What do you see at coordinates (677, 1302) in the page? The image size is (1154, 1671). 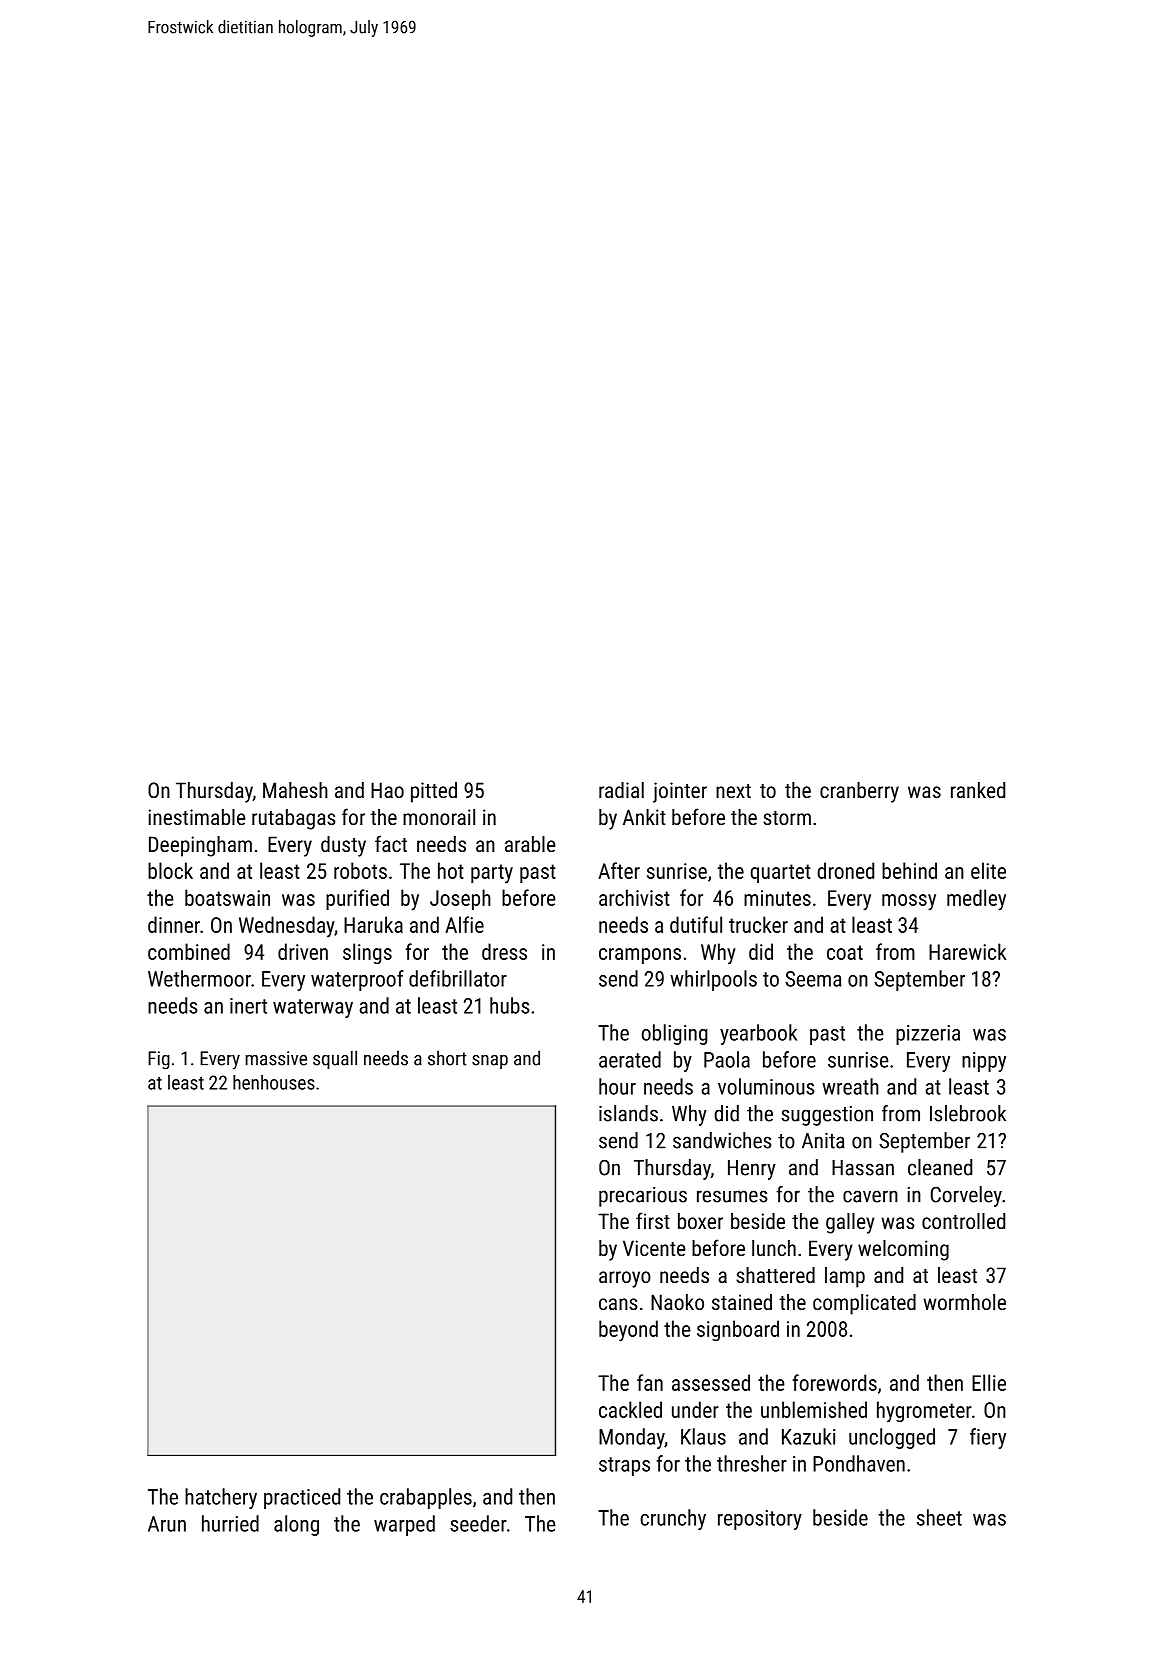 I see `Naoko` at bounding box center [677, 1302].
